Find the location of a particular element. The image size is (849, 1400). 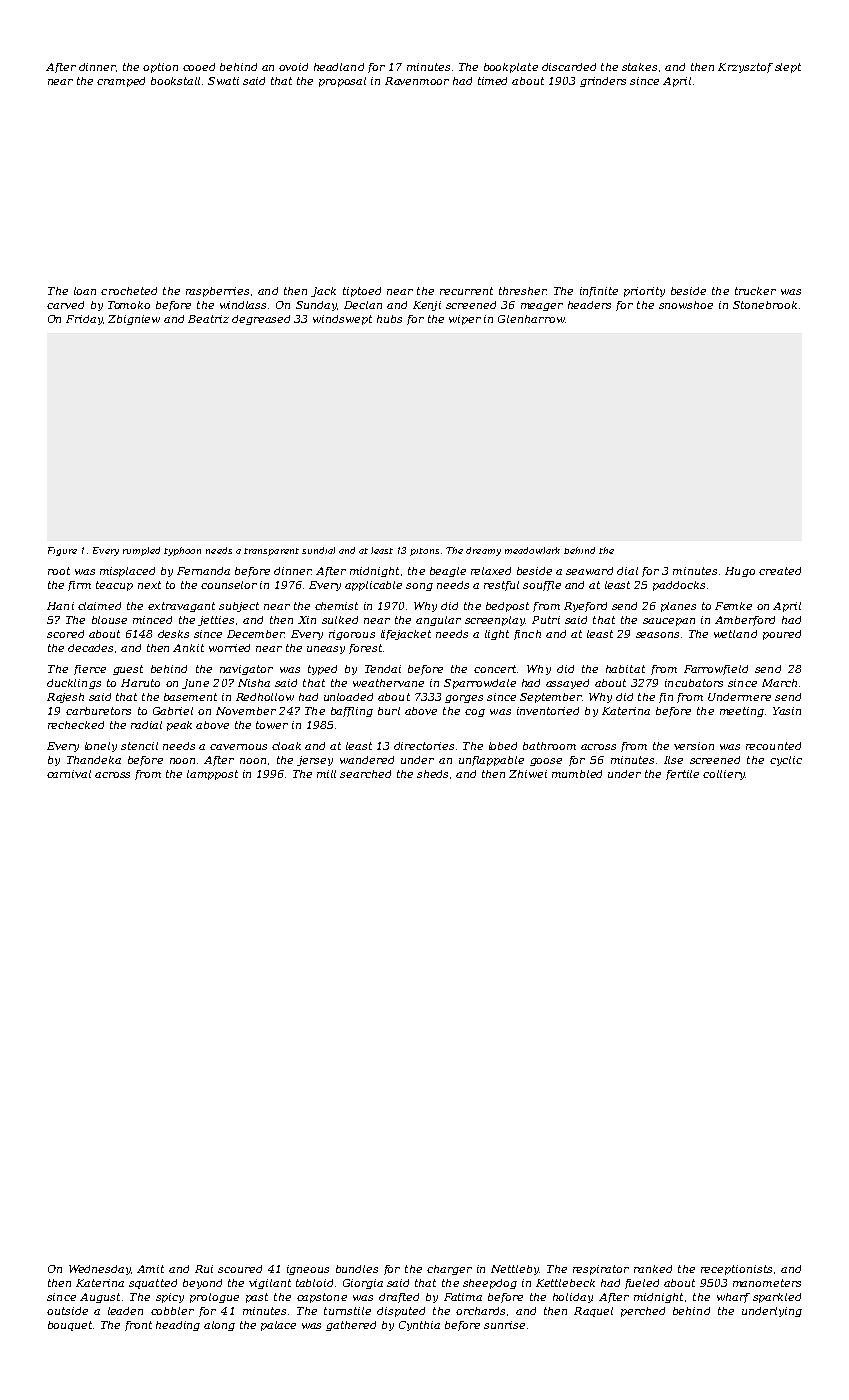

Wednesday is located at coordinates (100, 1270).
